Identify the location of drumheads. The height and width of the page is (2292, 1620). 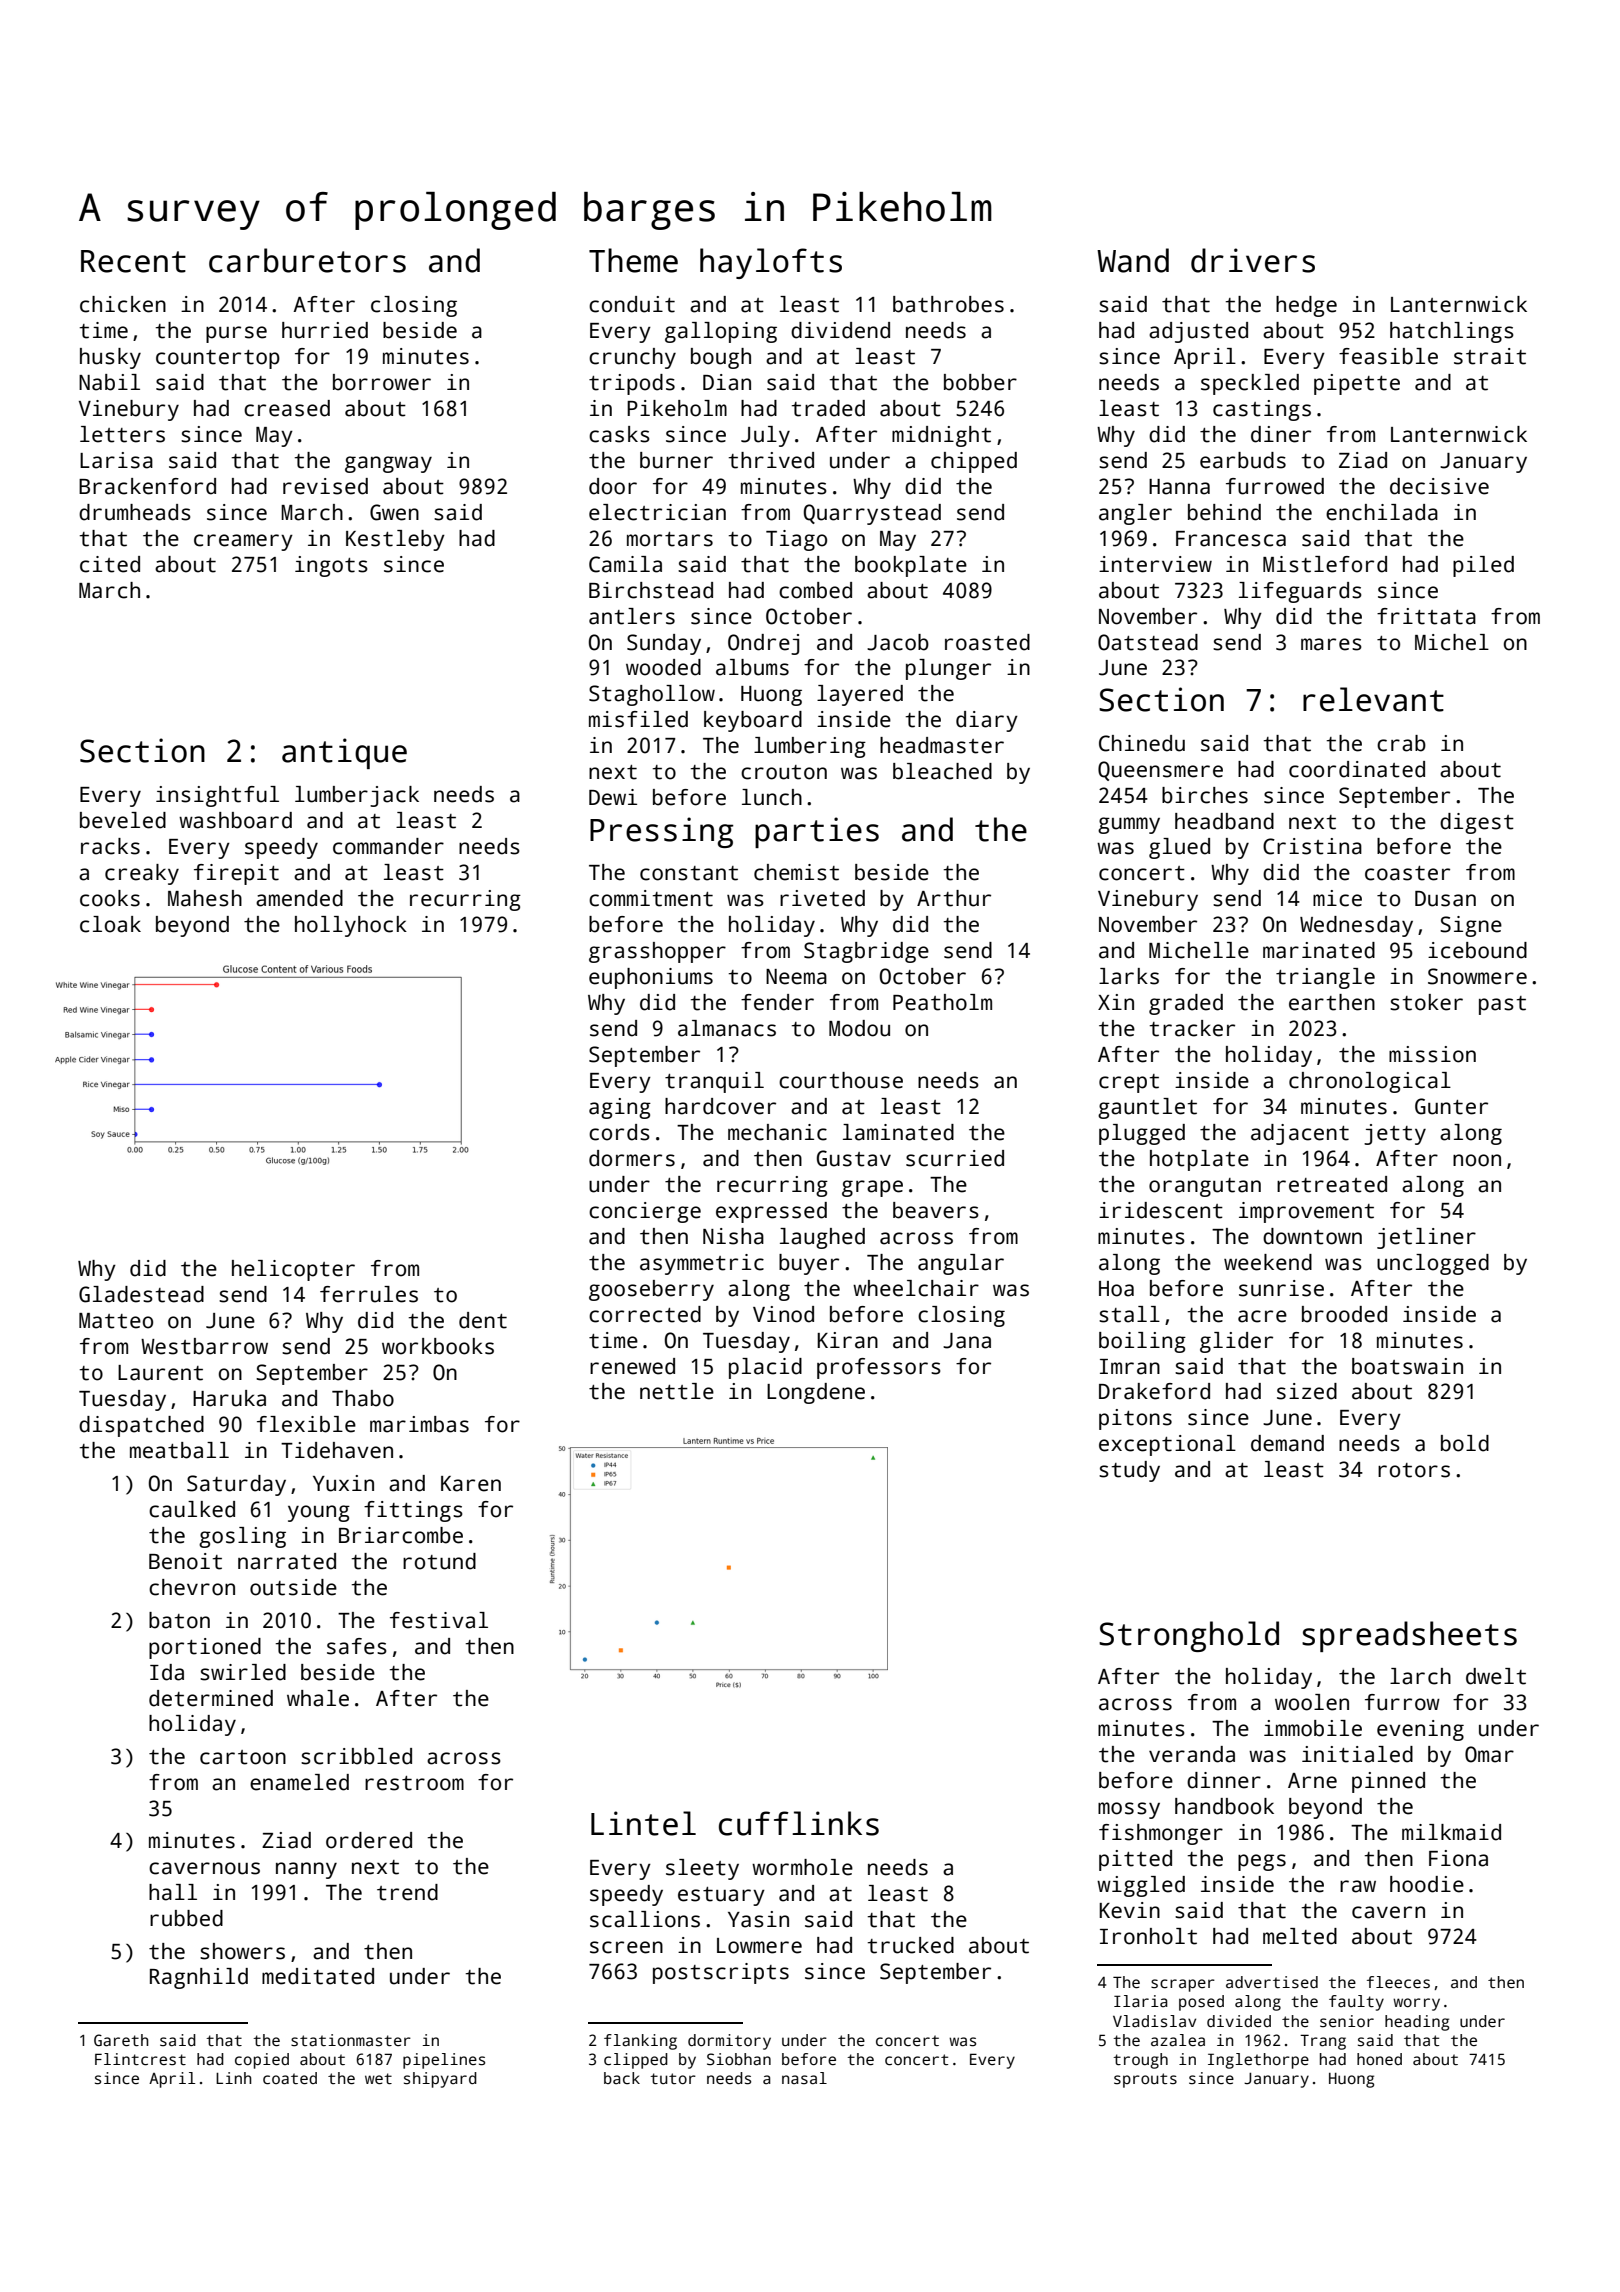
(135, 512).
